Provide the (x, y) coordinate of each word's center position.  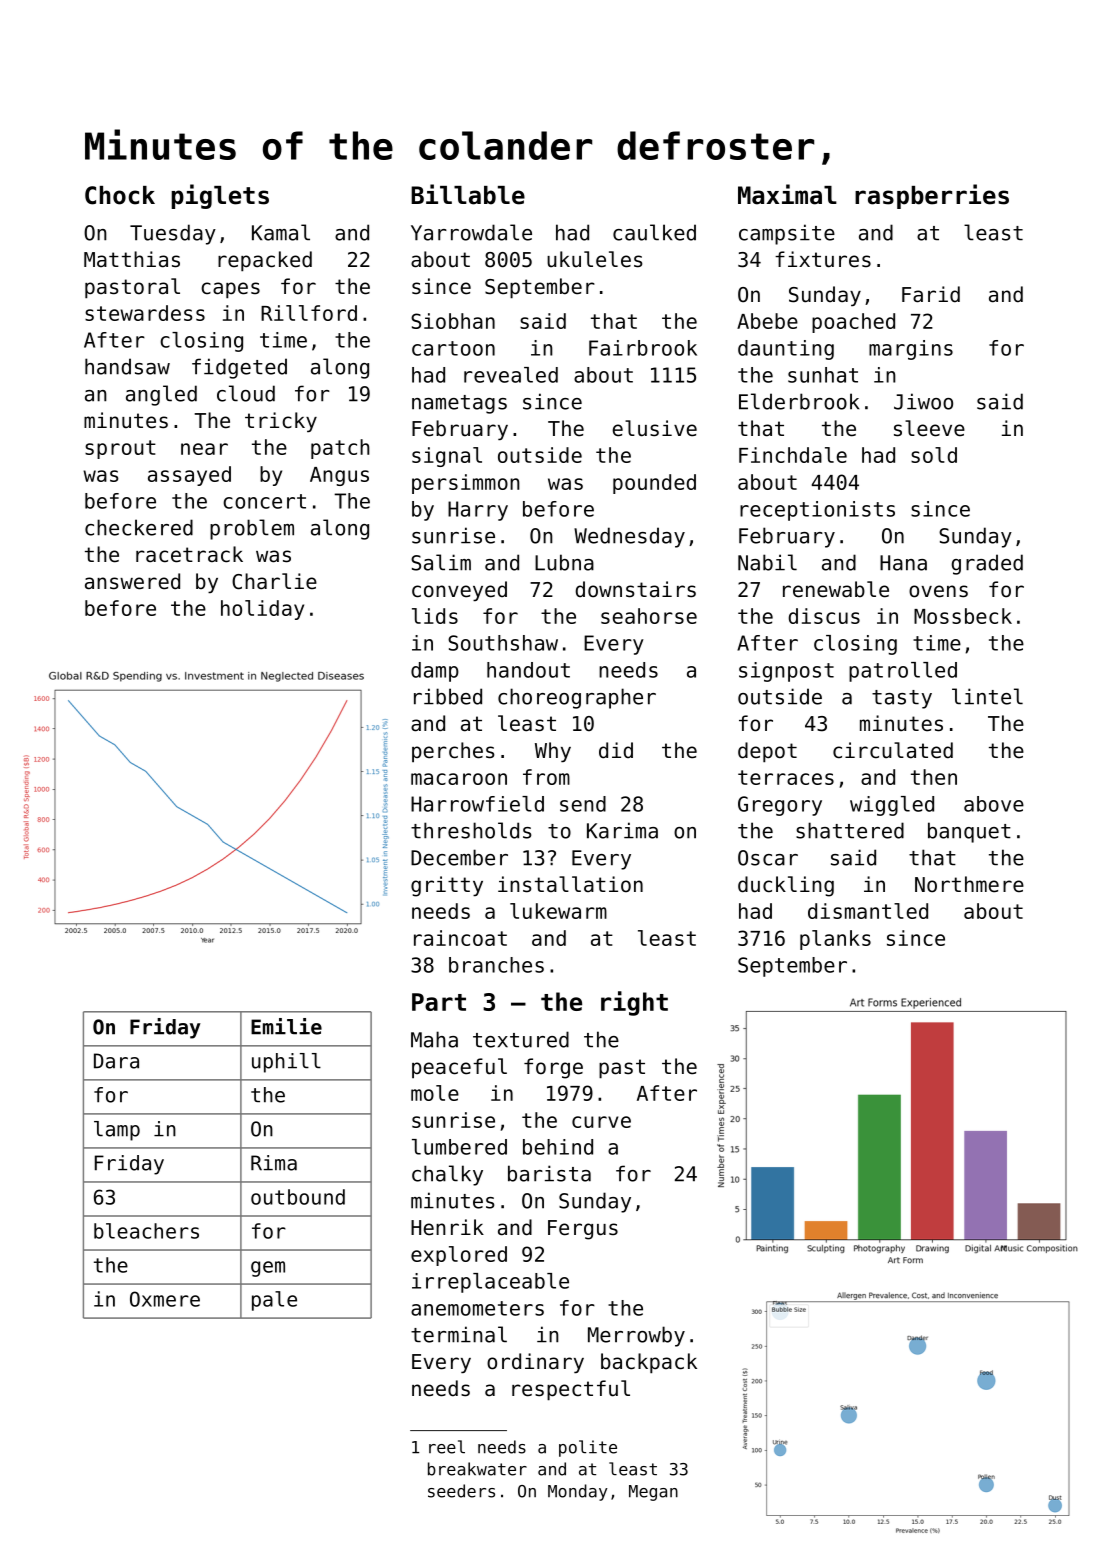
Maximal (787, 194)
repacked (265, 261)
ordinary (535, 1363)
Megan (653, 1493)
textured (521, 1039)
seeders (461, 1491)
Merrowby (636, 1336)
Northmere (969, 884)
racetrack (189, 554)
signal (447, 457)
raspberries (932, 196)
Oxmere (165, 1299)
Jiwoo (923, 401)
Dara (116, 1061)
